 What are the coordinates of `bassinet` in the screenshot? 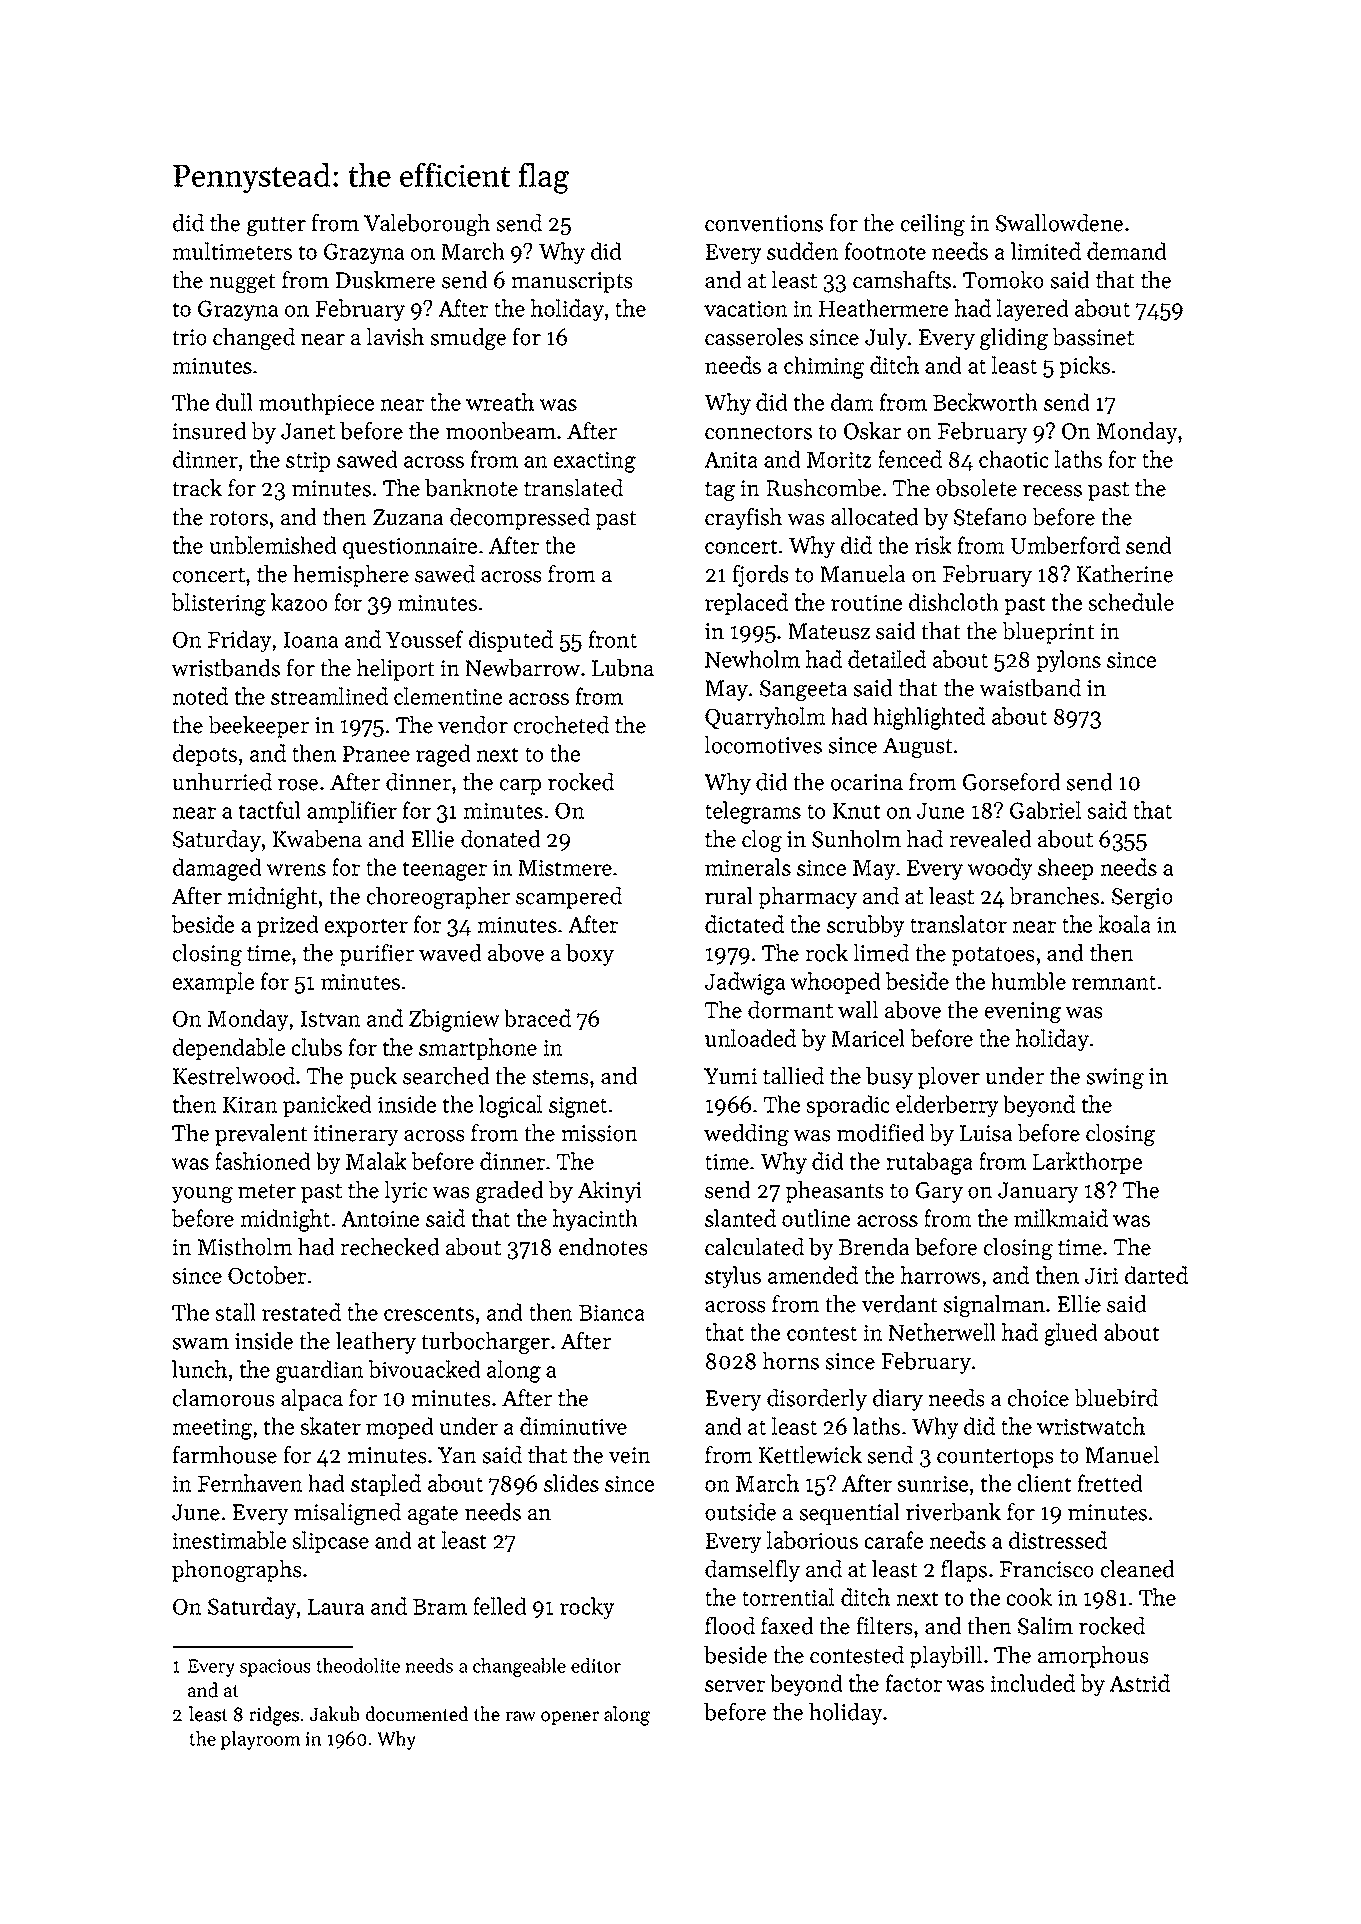 It's located at (1093, 337).
